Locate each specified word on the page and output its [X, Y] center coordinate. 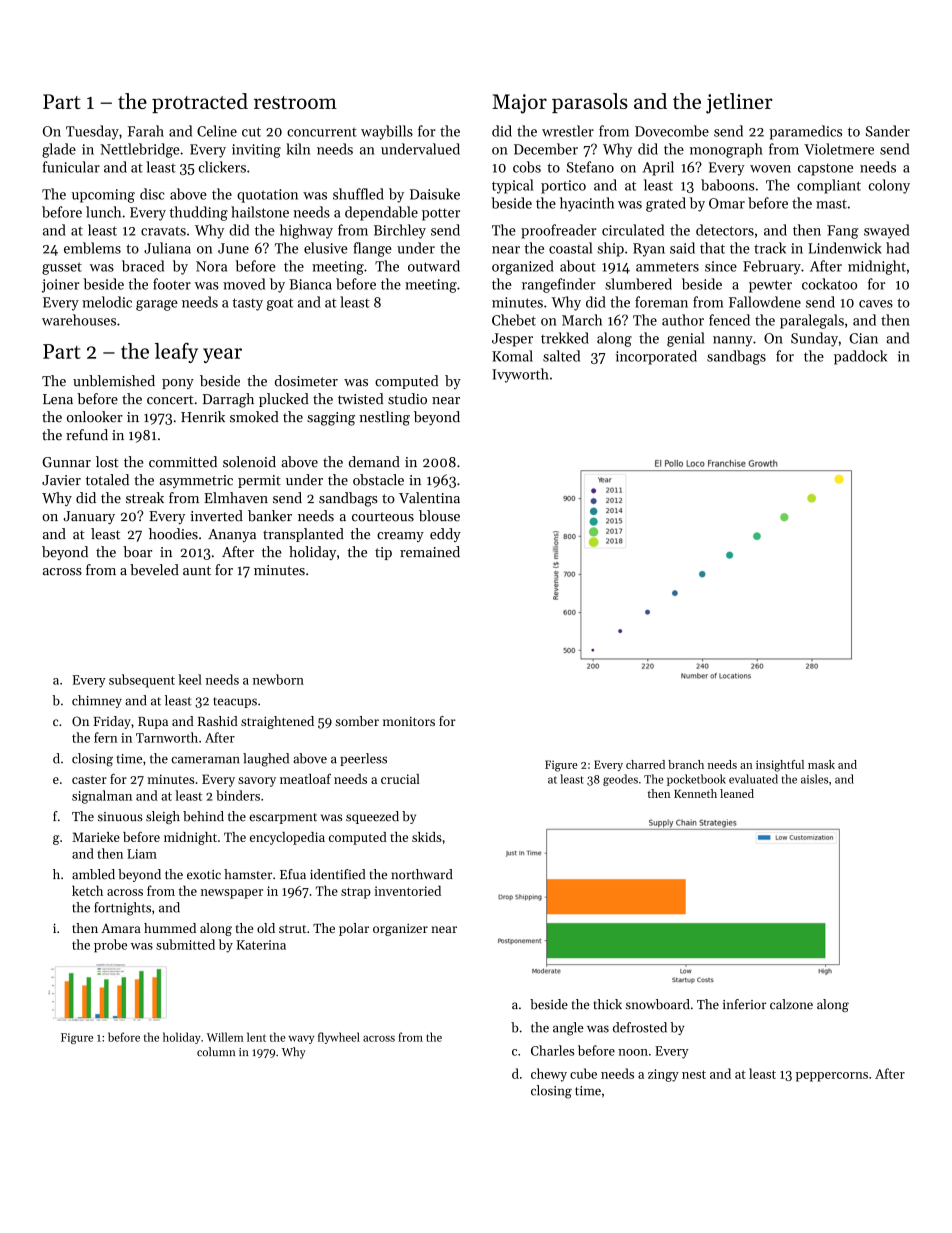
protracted [200, 103]
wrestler [568, 131]
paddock [860, 357]
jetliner [739, 103]
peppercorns [832, 1077]
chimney [97, 701]
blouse [439, 516]
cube [583, 1073]
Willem [225, 1037]
